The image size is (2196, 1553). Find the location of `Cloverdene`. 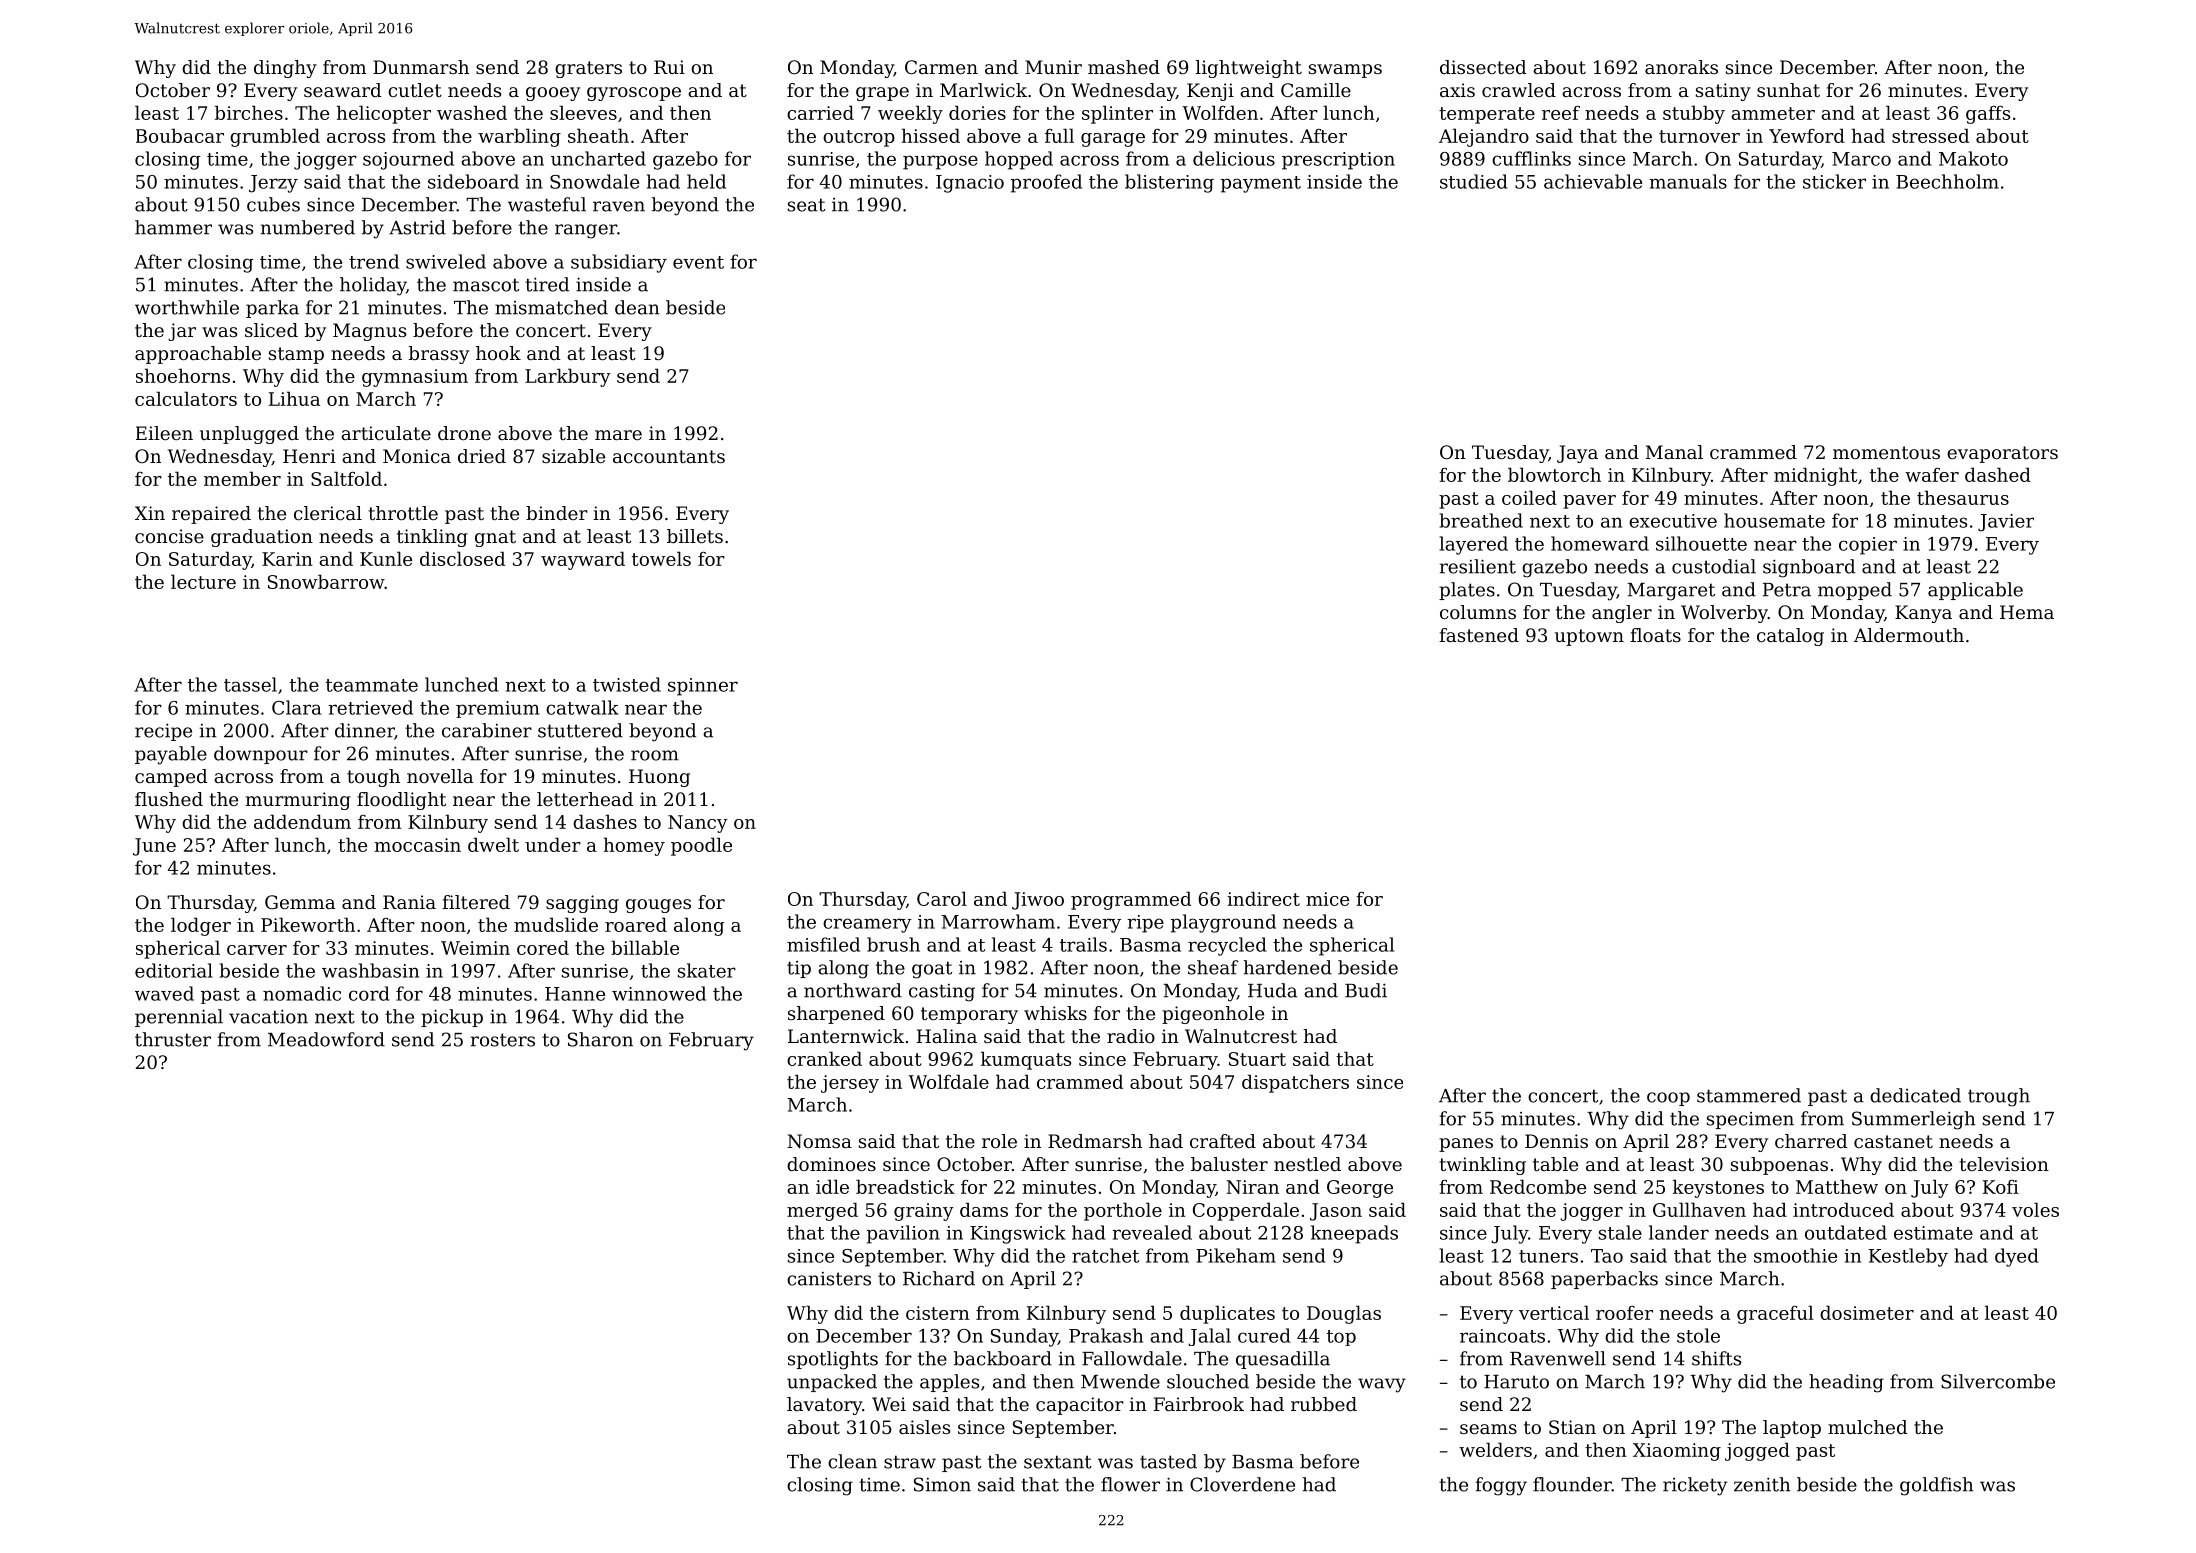

Cloverdene is located at coordinates (1242, 1484).
